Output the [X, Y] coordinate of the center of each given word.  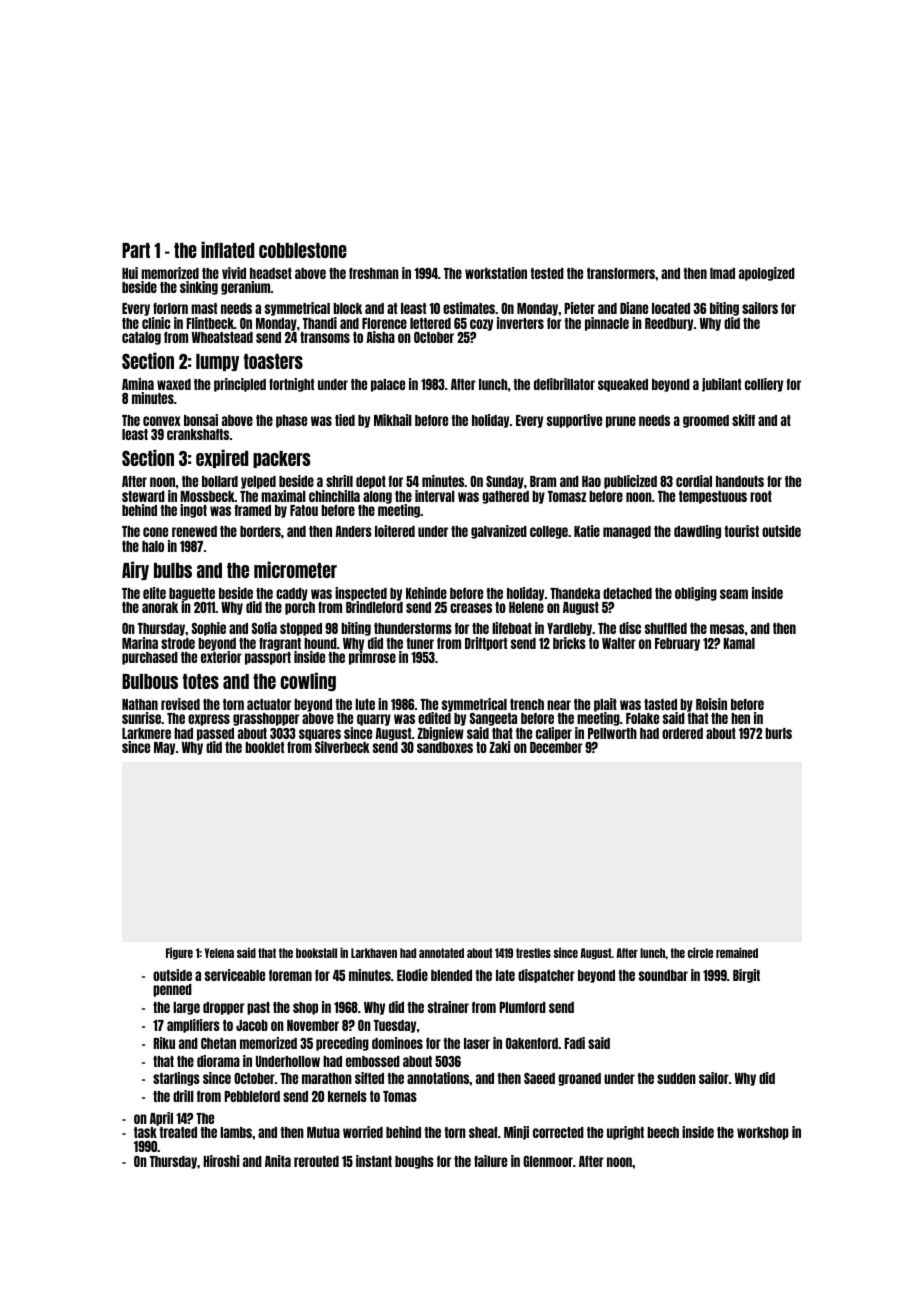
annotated [441, 953]
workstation [496, 273]
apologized [767, 274]
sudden [676, 1078]
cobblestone [303, 250]
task [145, 1132]
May [164, 748]
